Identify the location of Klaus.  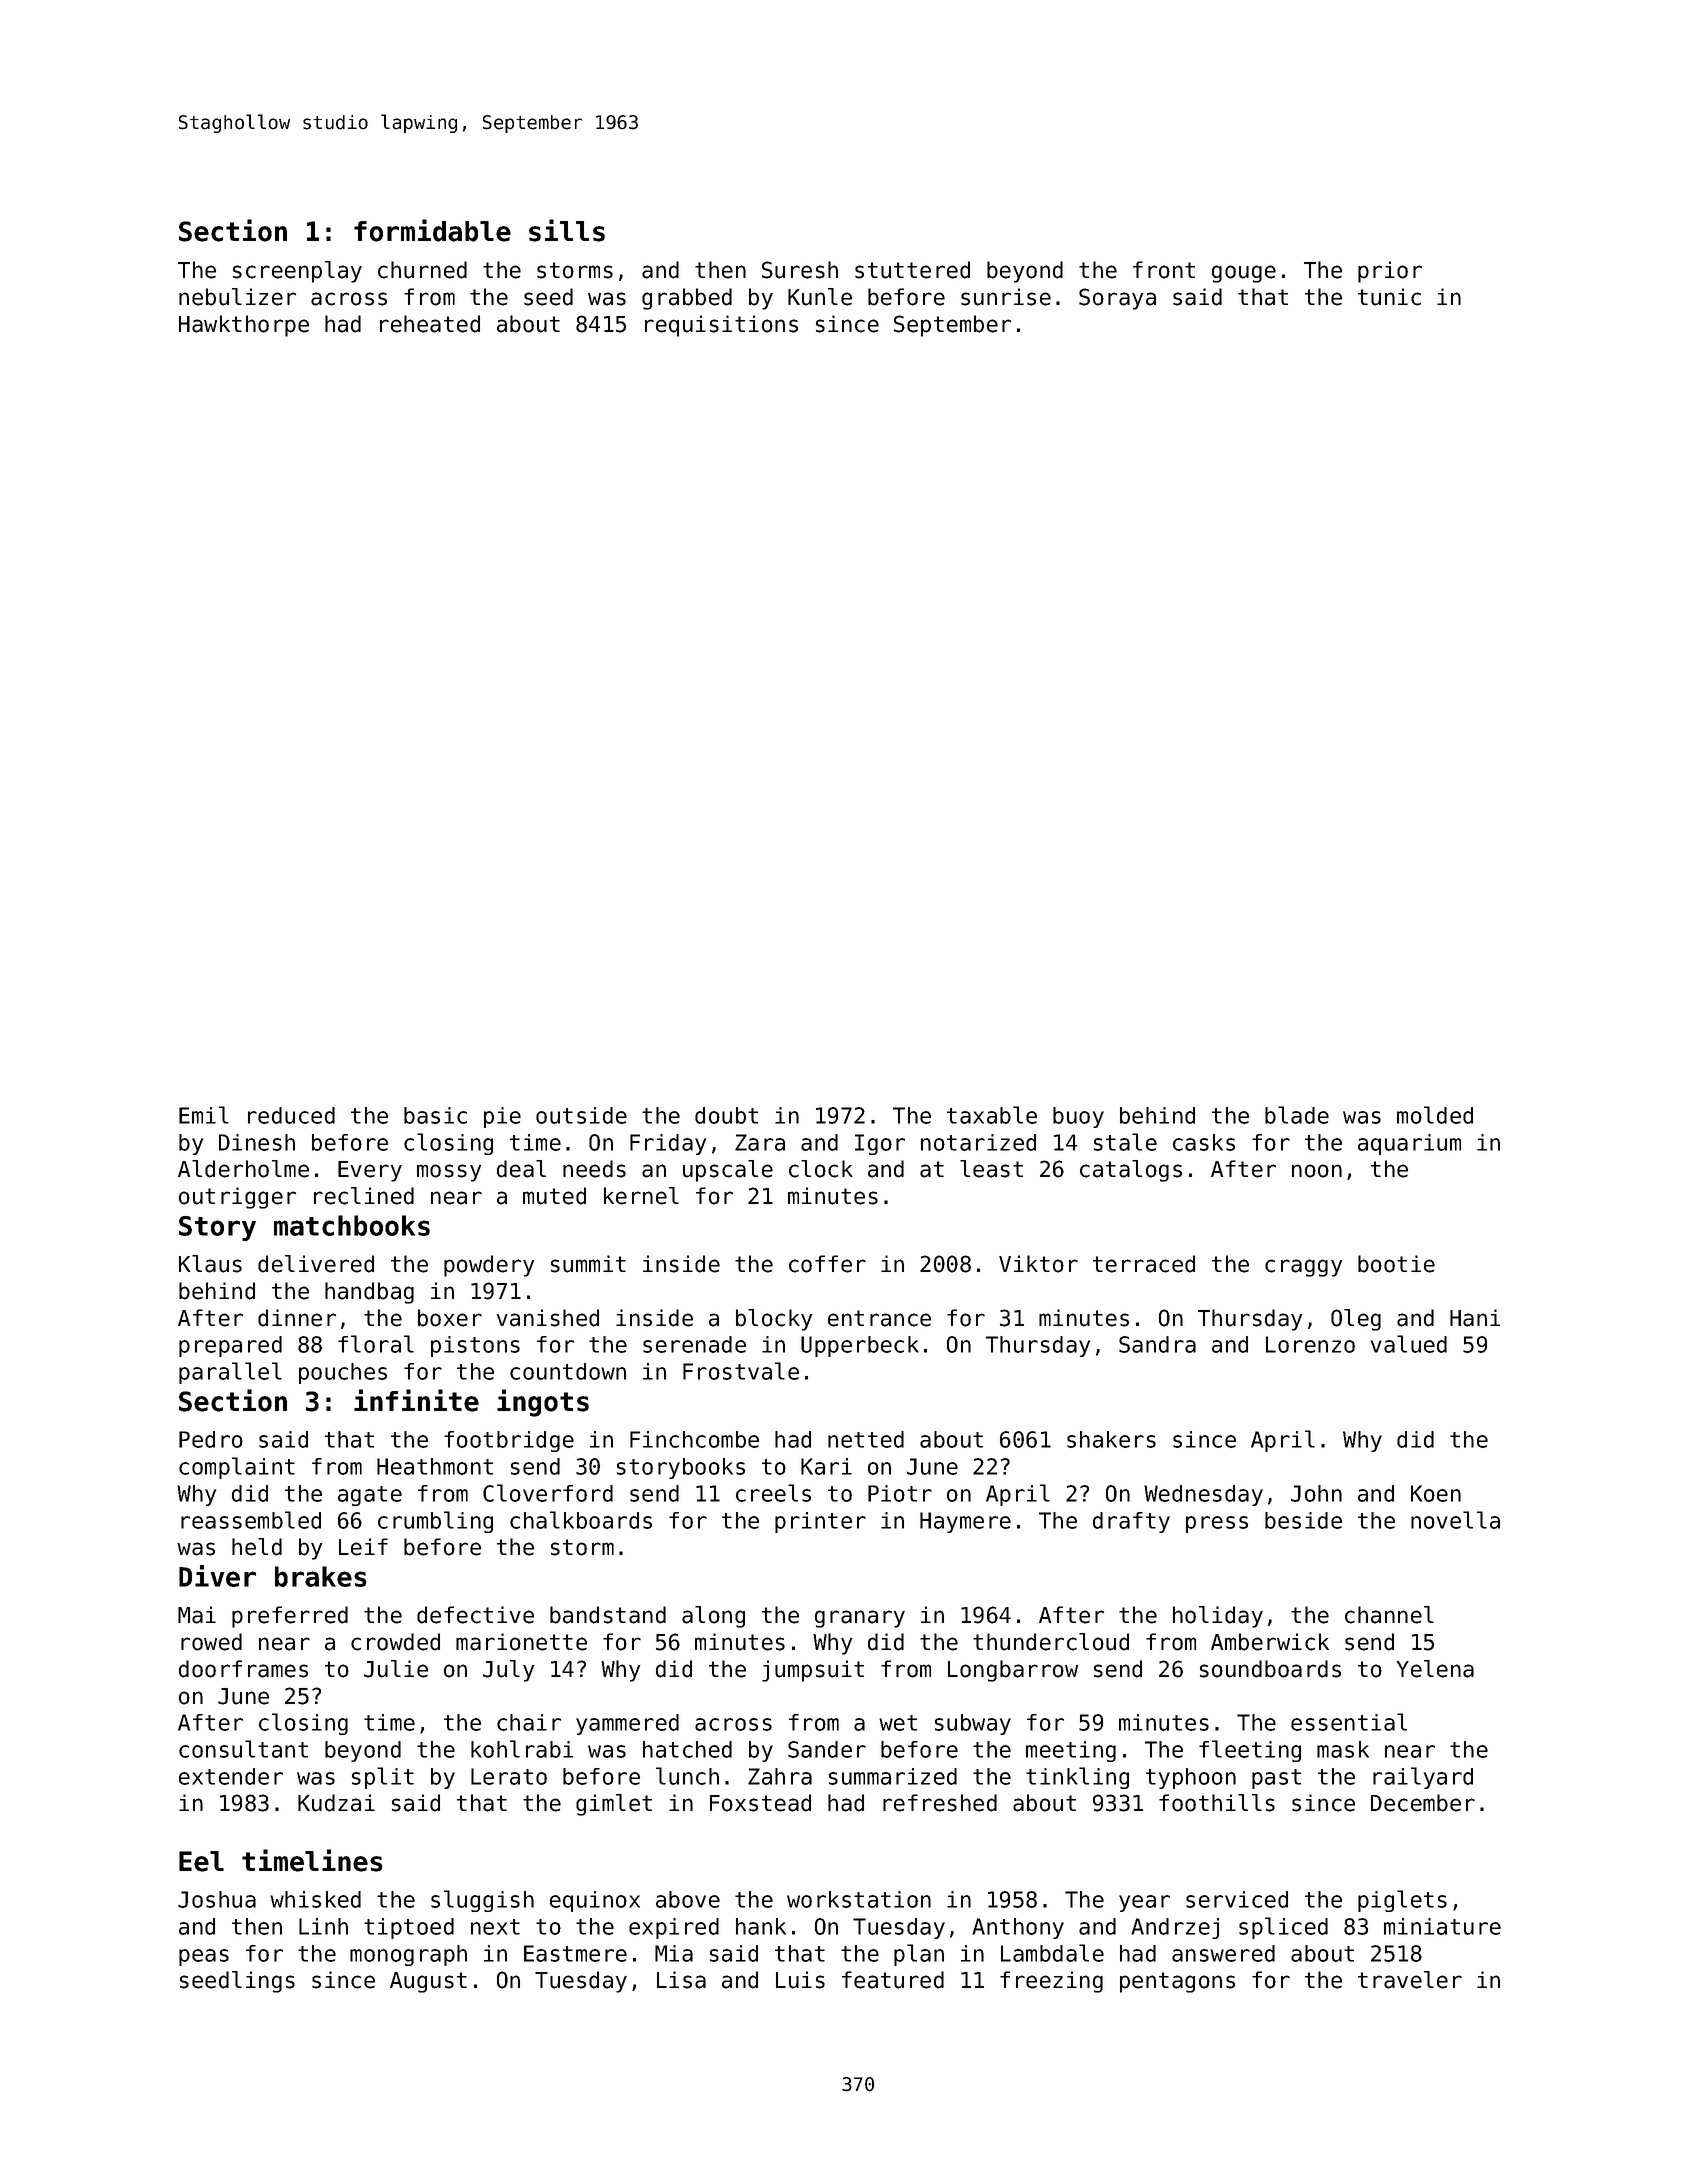
(210, 1264).
